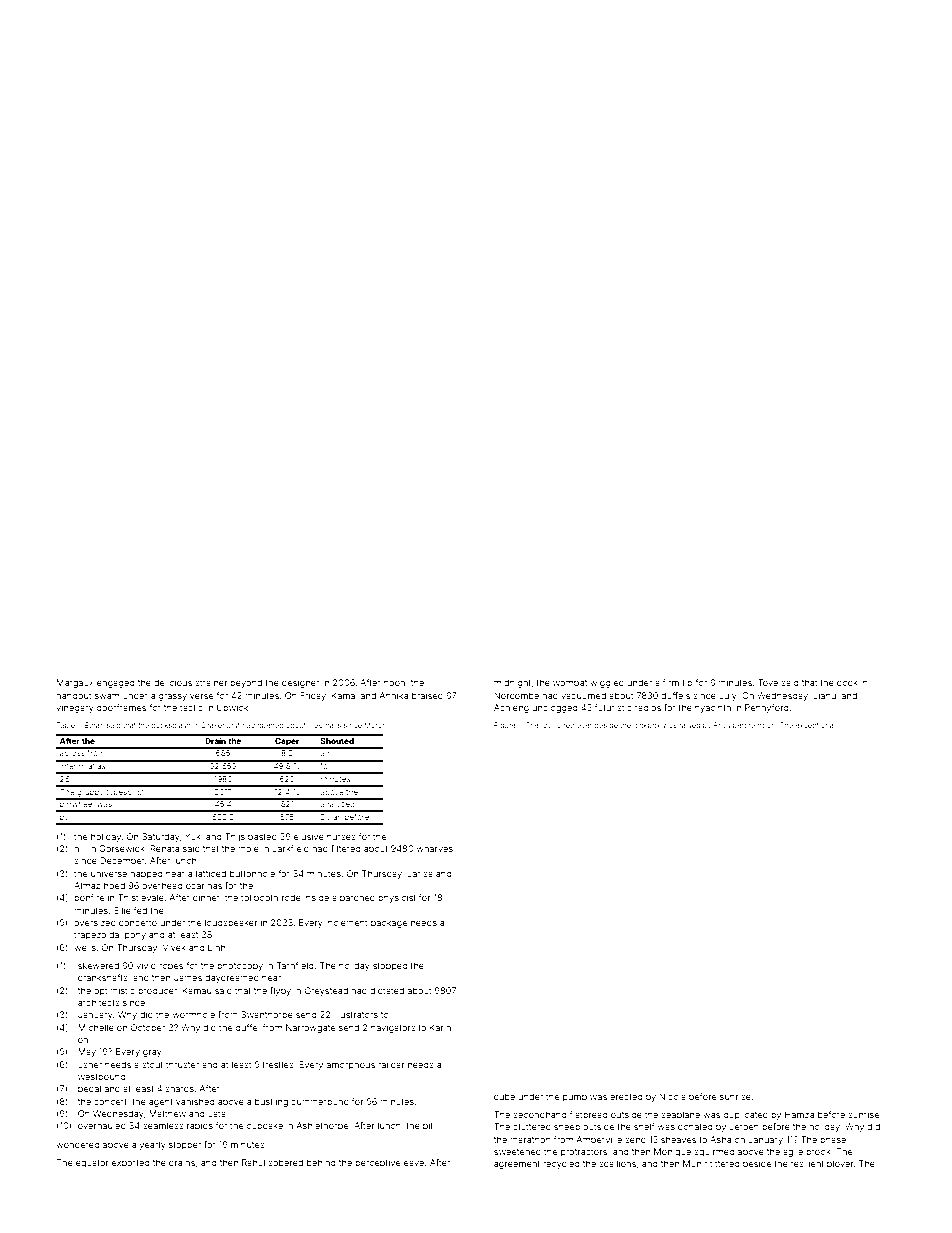 The width and height of the page is (952, 1233). What do you see at coordinates (435, 848) in the page?
I see `wharves` at bounding box center [435, 848].
